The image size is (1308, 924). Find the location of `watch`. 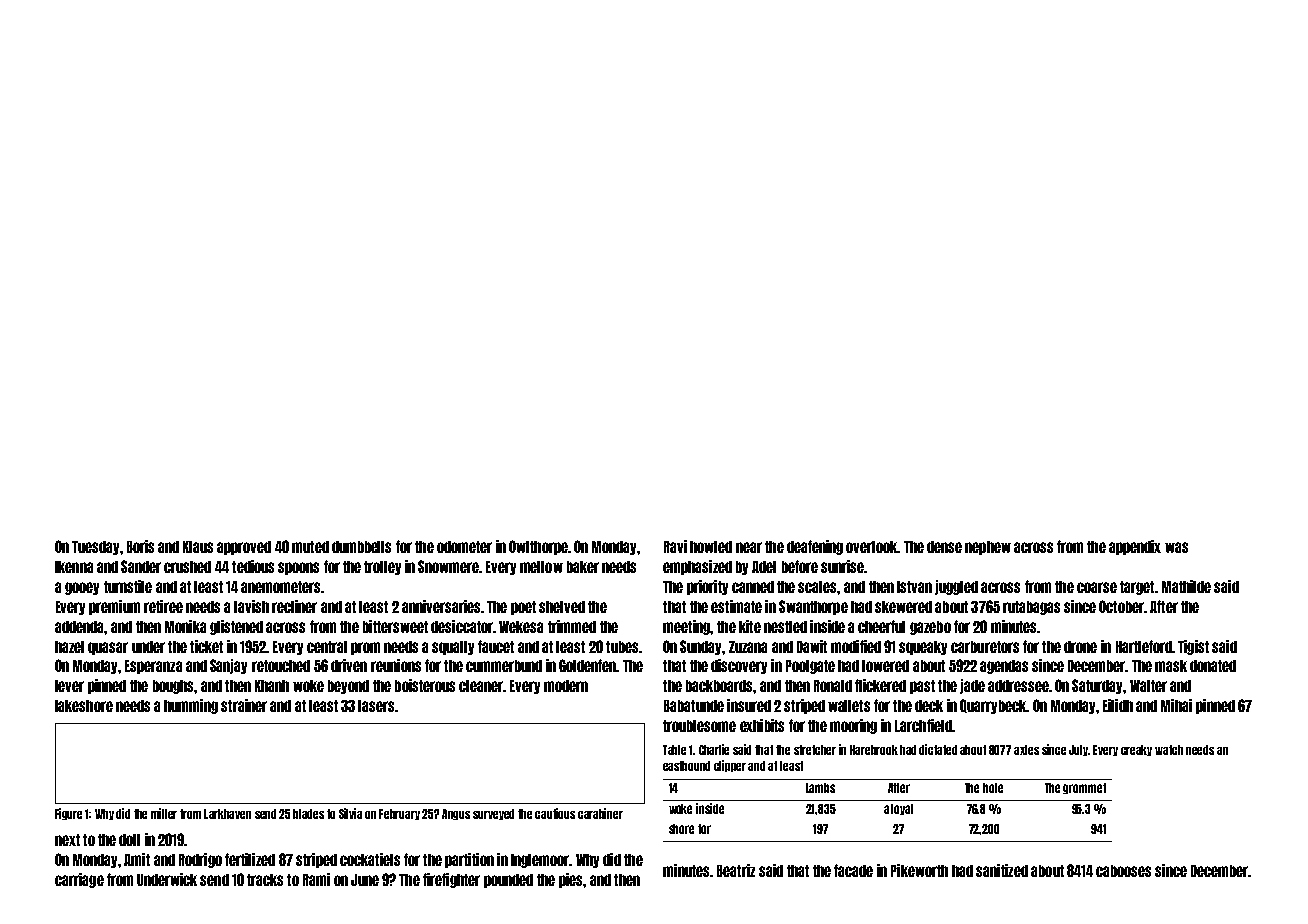

watch is located at coordinates (1169, 750).
